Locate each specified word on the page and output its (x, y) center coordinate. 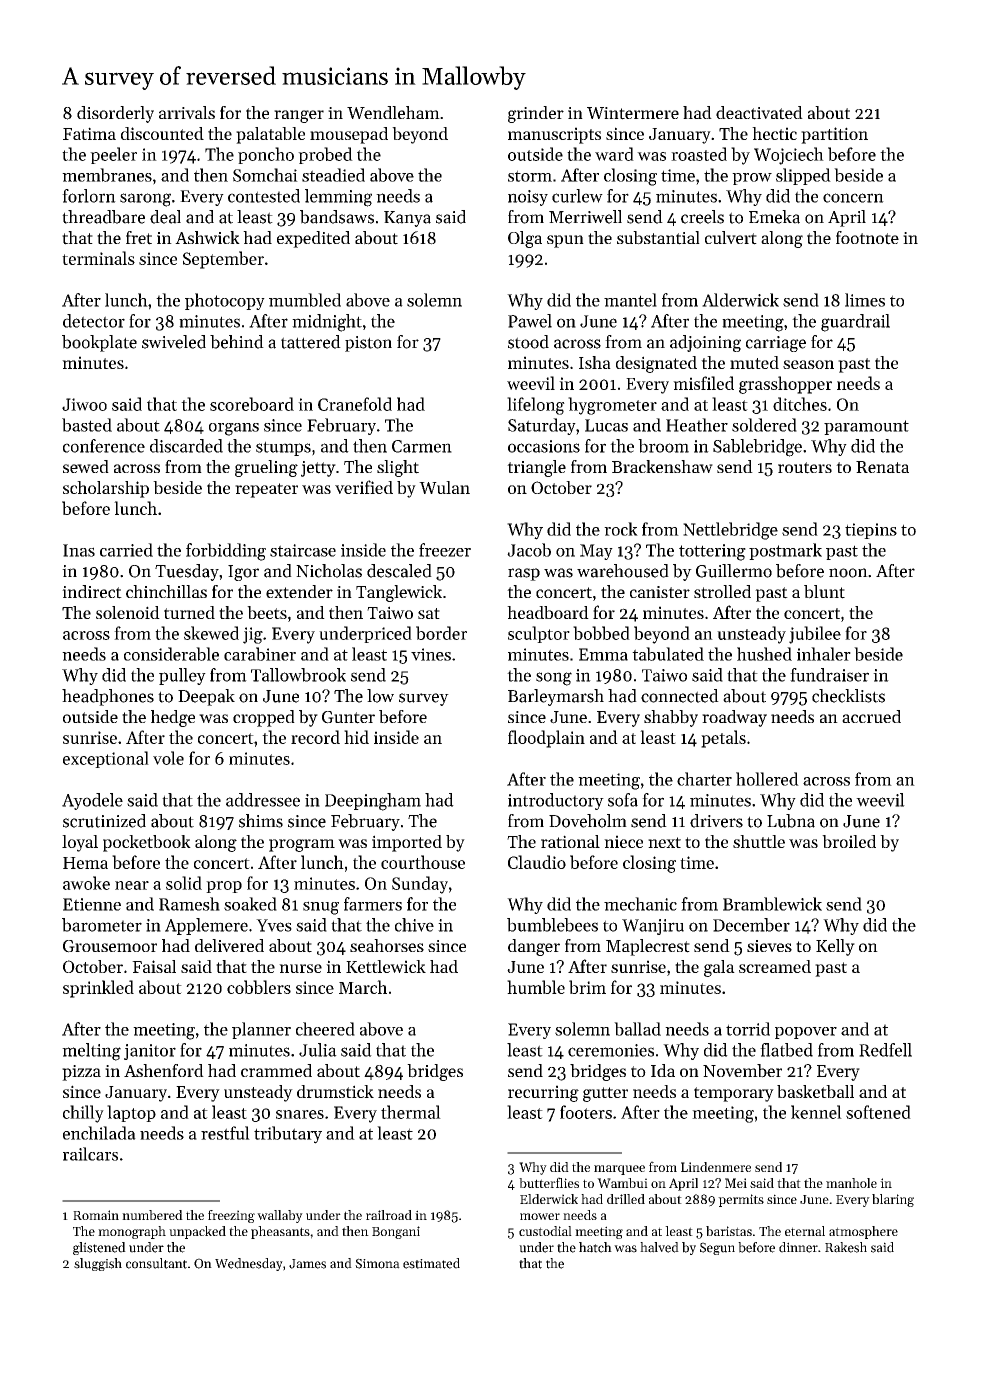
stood (528, 342)
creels (702, 217)
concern (853, 198)
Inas (79, 550)
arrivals (187, 112)
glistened (99, 1248)
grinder (536, 114)
